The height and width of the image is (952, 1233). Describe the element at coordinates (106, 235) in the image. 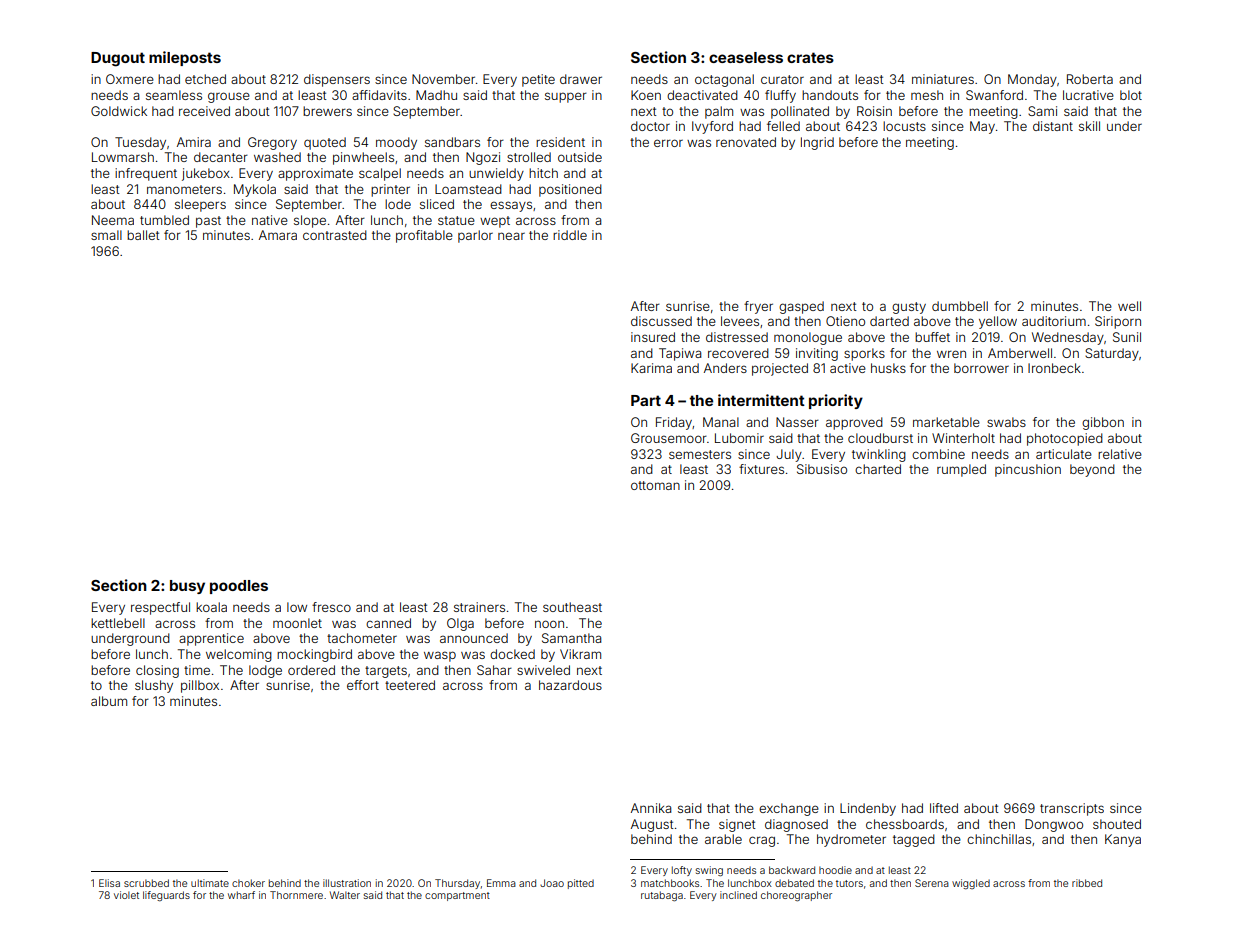

I see `small` at that location.
